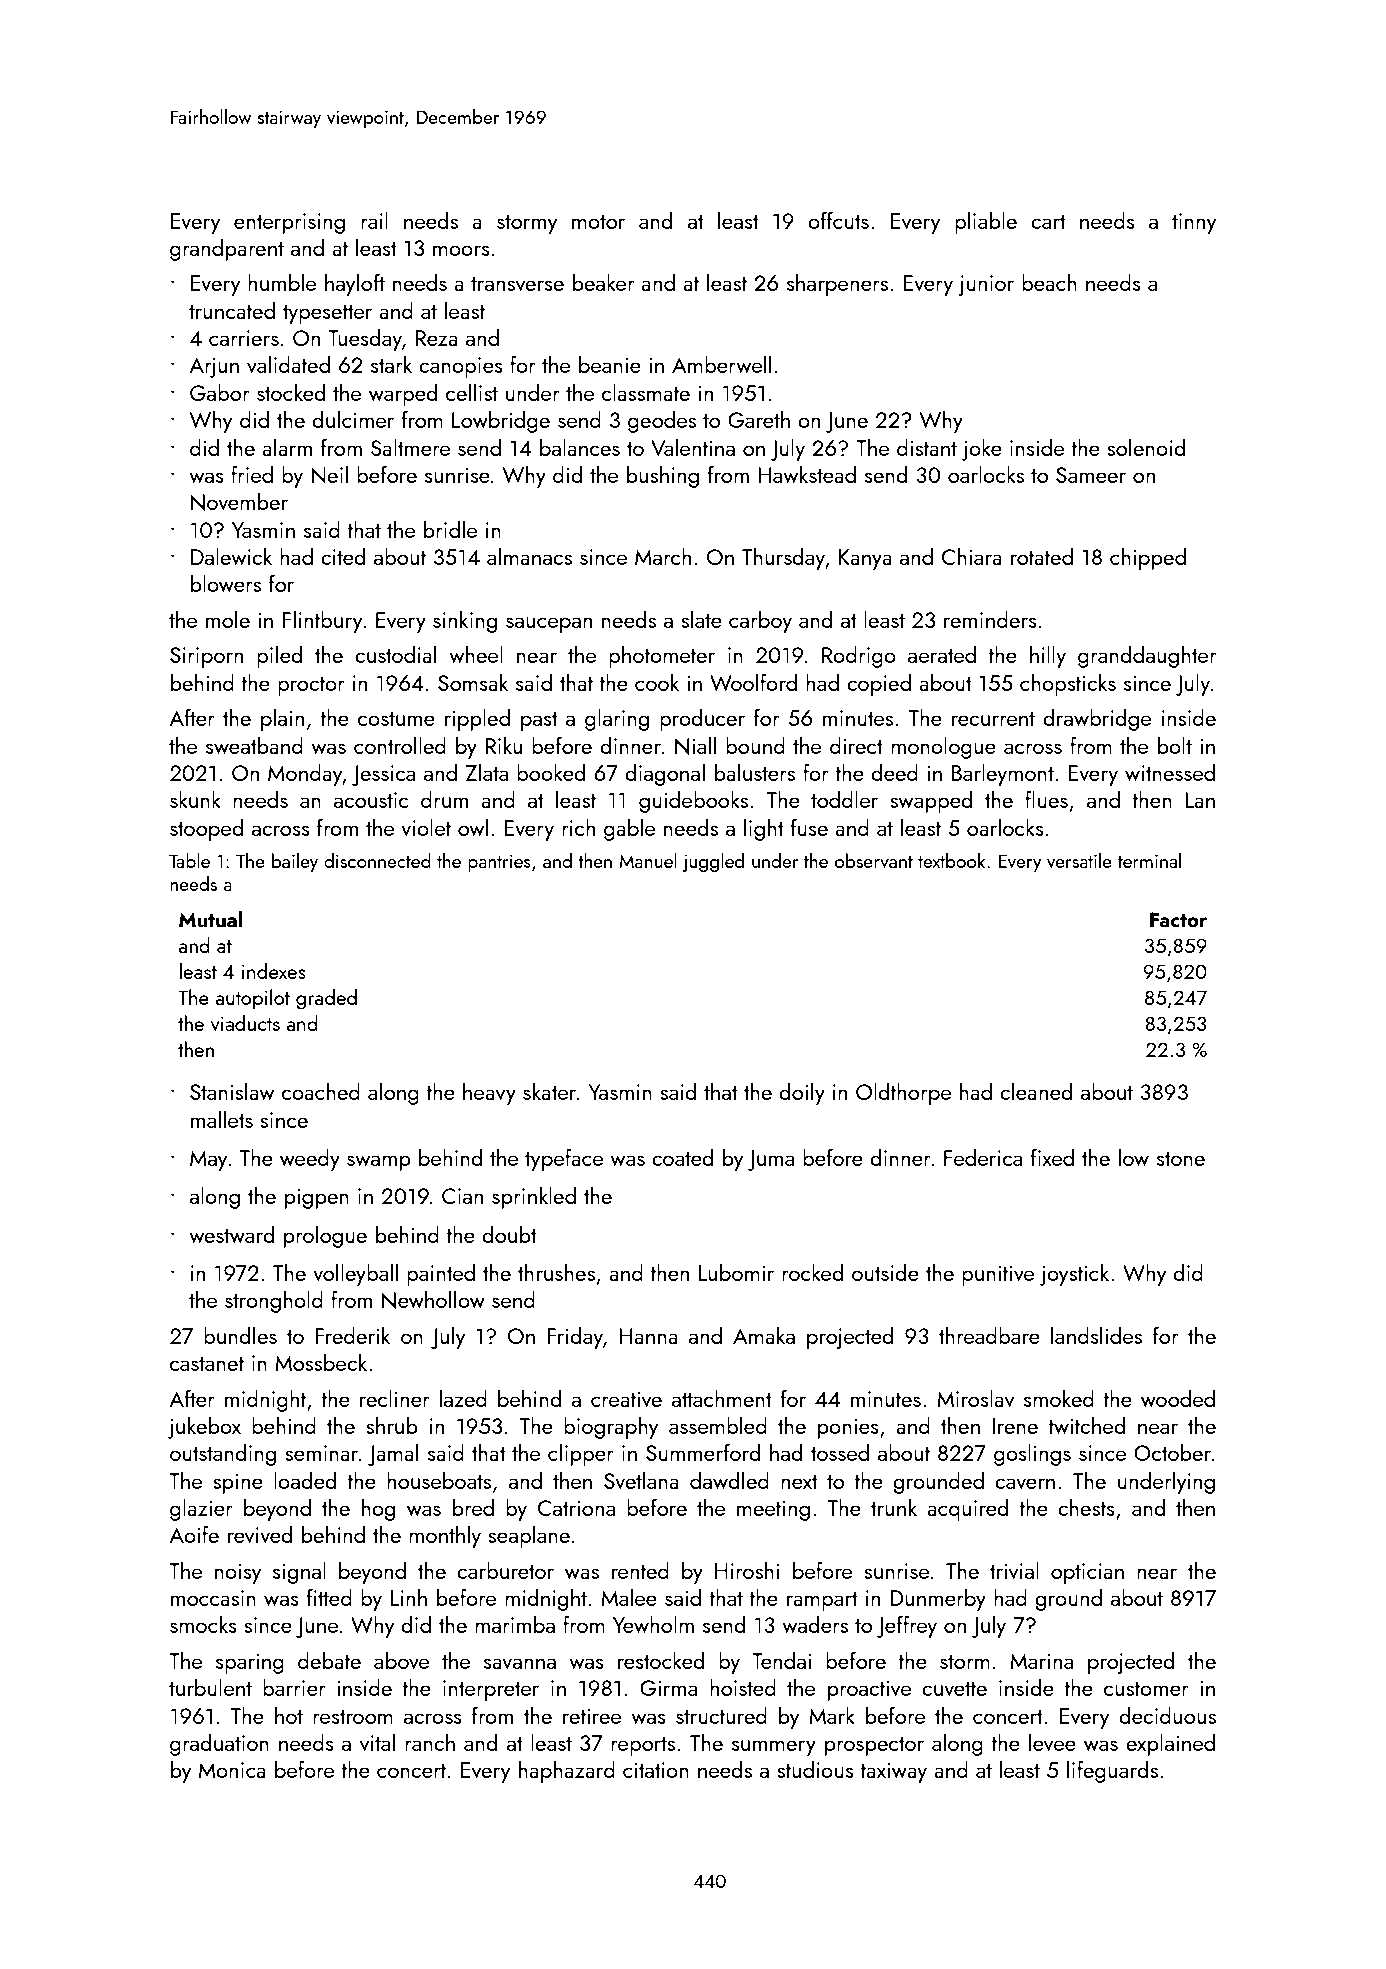 Image resolution: width=1386 pixels, height=1969 pixels. I want to click on cart, so click(1048, 222).
